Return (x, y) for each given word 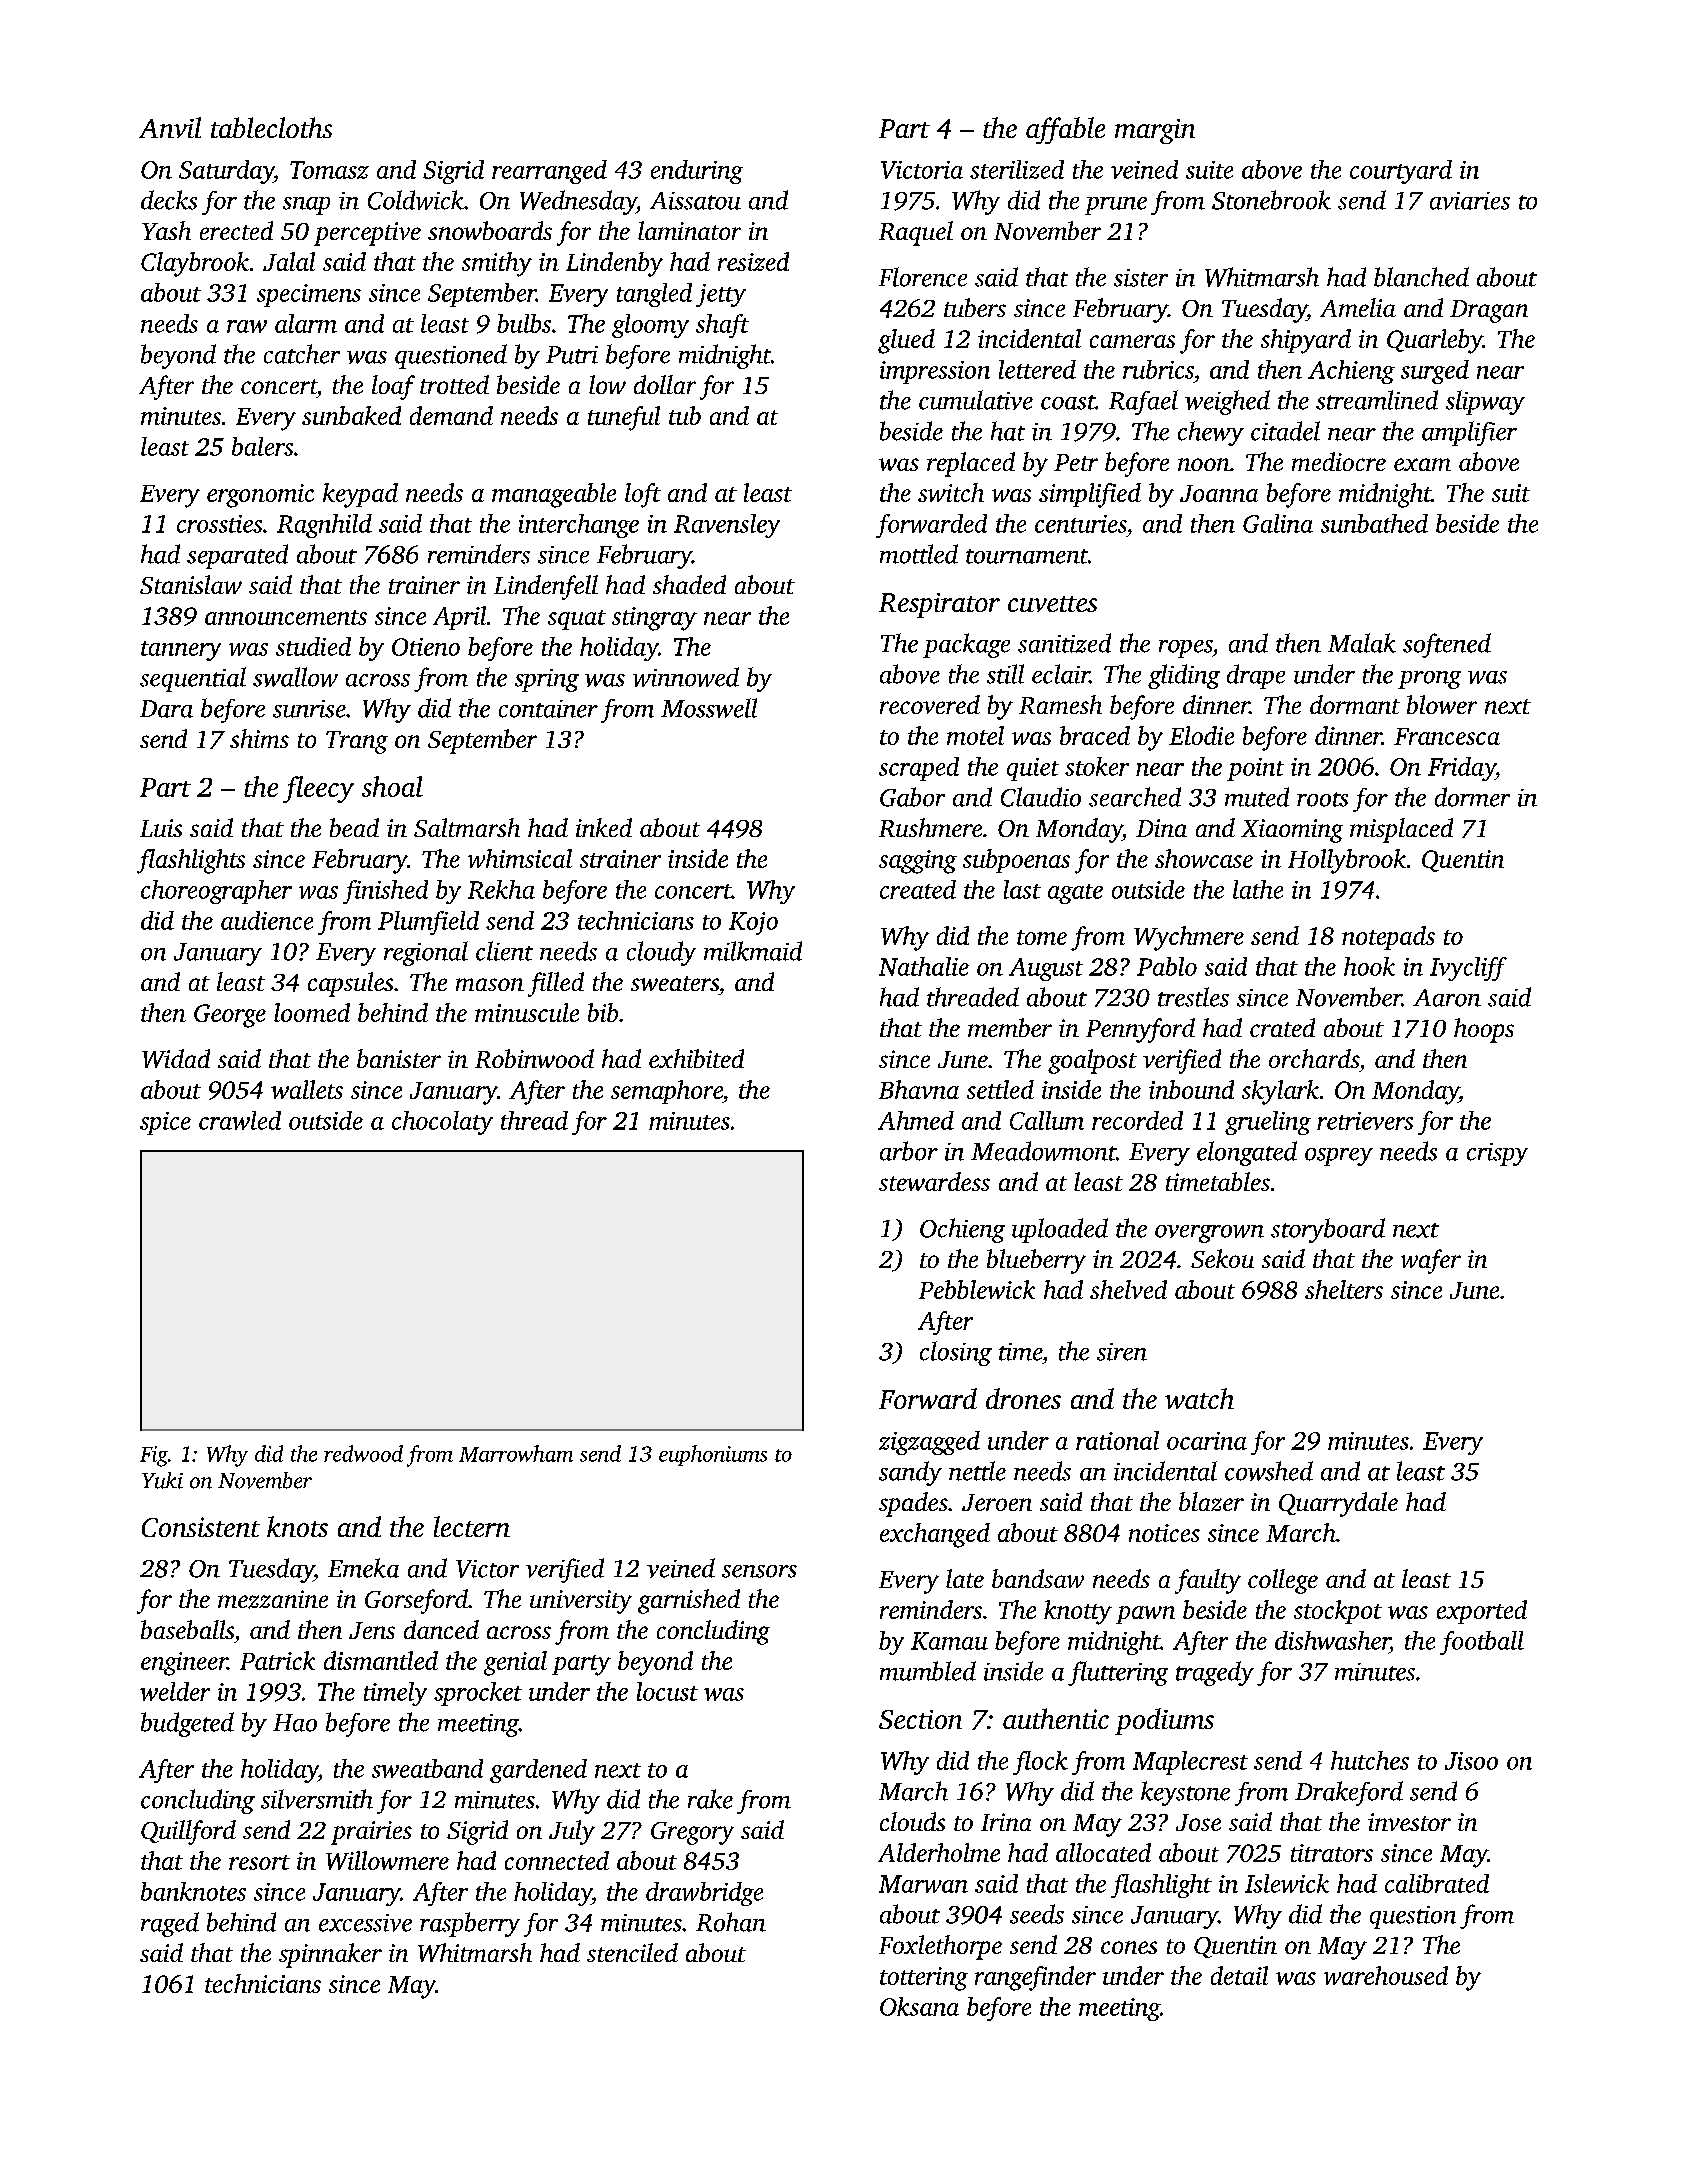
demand (451, 415)
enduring (697, 172)
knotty (1078, 1612)
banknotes (193, 1891)
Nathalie (924, 966)
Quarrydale (1338, 1504)
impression (935, 372)
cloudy (661, 953)
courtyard (1401, 172)
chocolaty (442, 1123)
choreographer (216, 892)
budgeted (187, 1724)
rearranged (549, 172)
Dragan (1489, 311)
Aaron (1447, 998)
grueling (1268, 1123)
